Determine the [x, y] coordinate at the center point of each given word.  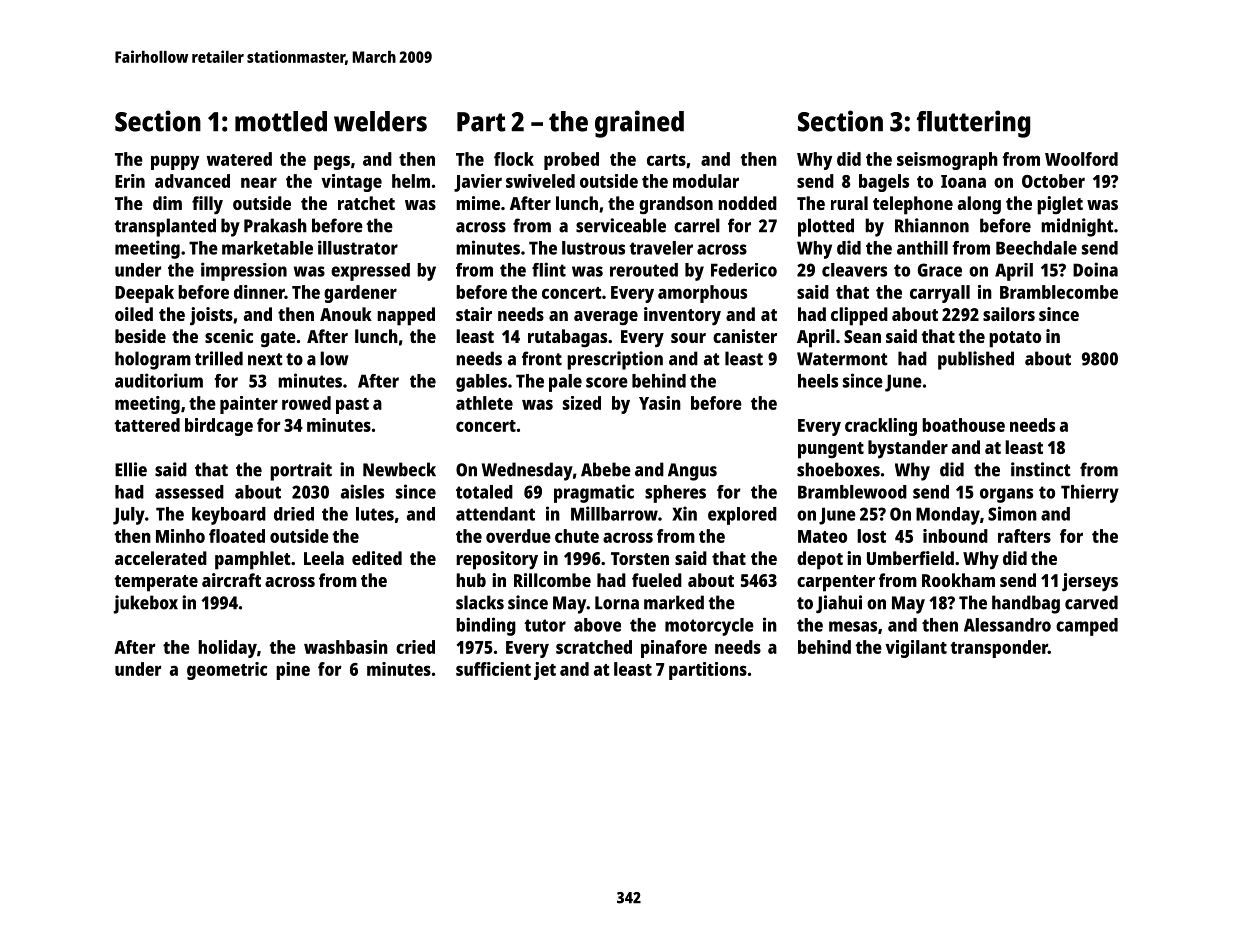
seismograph [947, 161]
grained [639, 124]
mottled [281, 121]
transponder [999, 649]
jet [545, 671]
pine [293, 671]
